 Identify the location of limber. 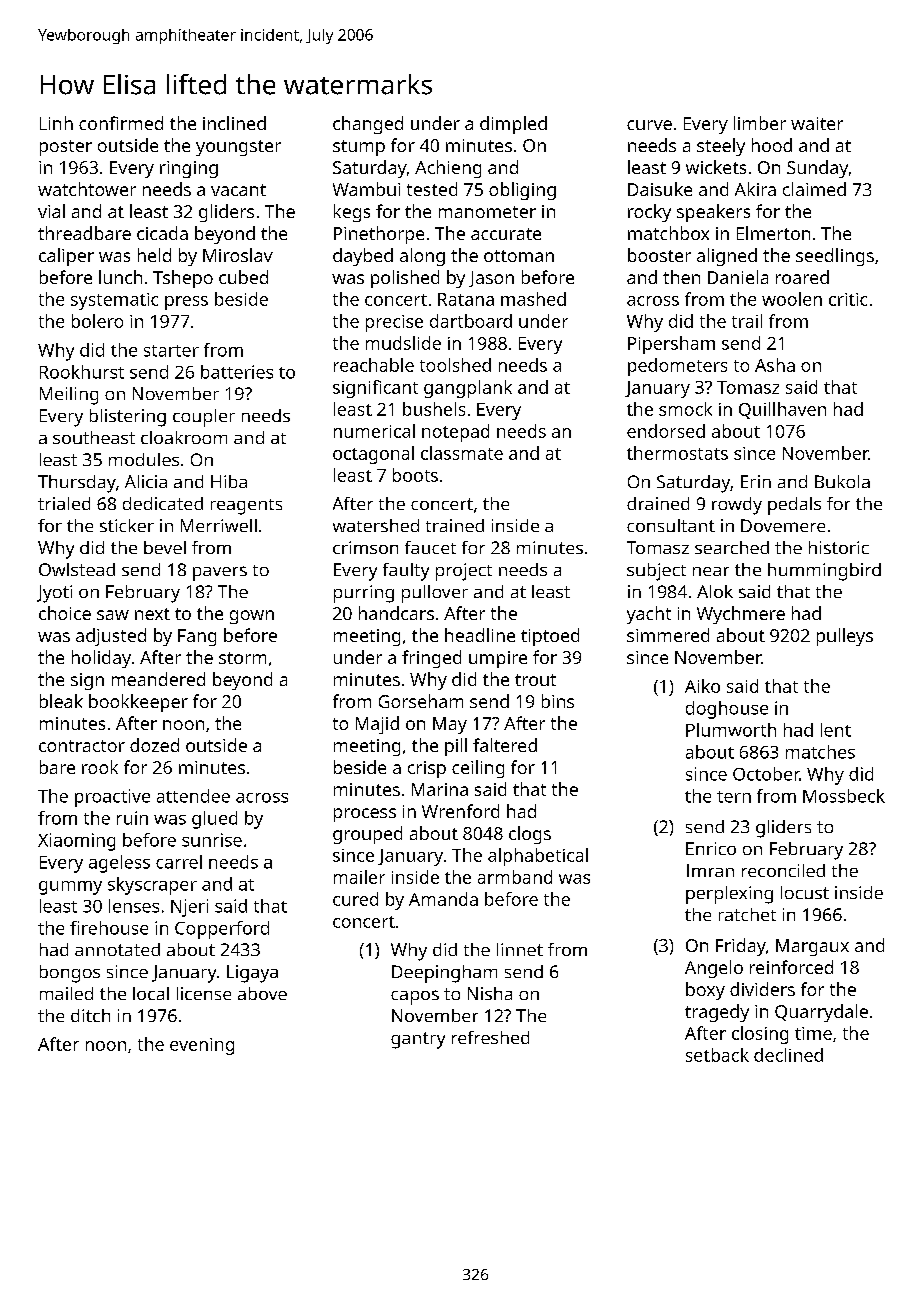
(760, 123).
